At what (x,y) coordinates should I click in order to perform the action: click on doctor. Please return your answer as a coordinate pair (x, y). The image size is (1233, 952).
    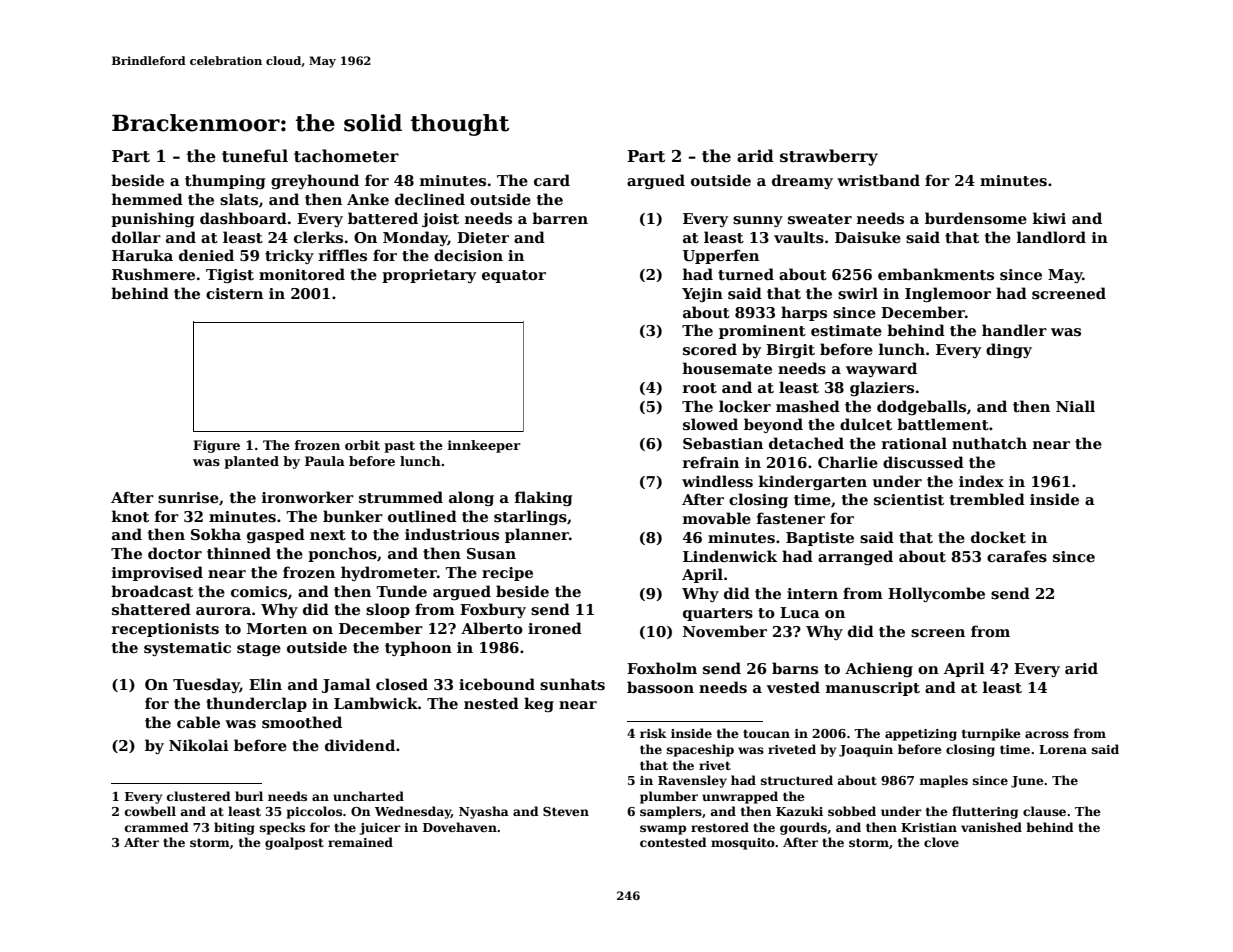
    Looking at the image, I should click on (175, 553).
